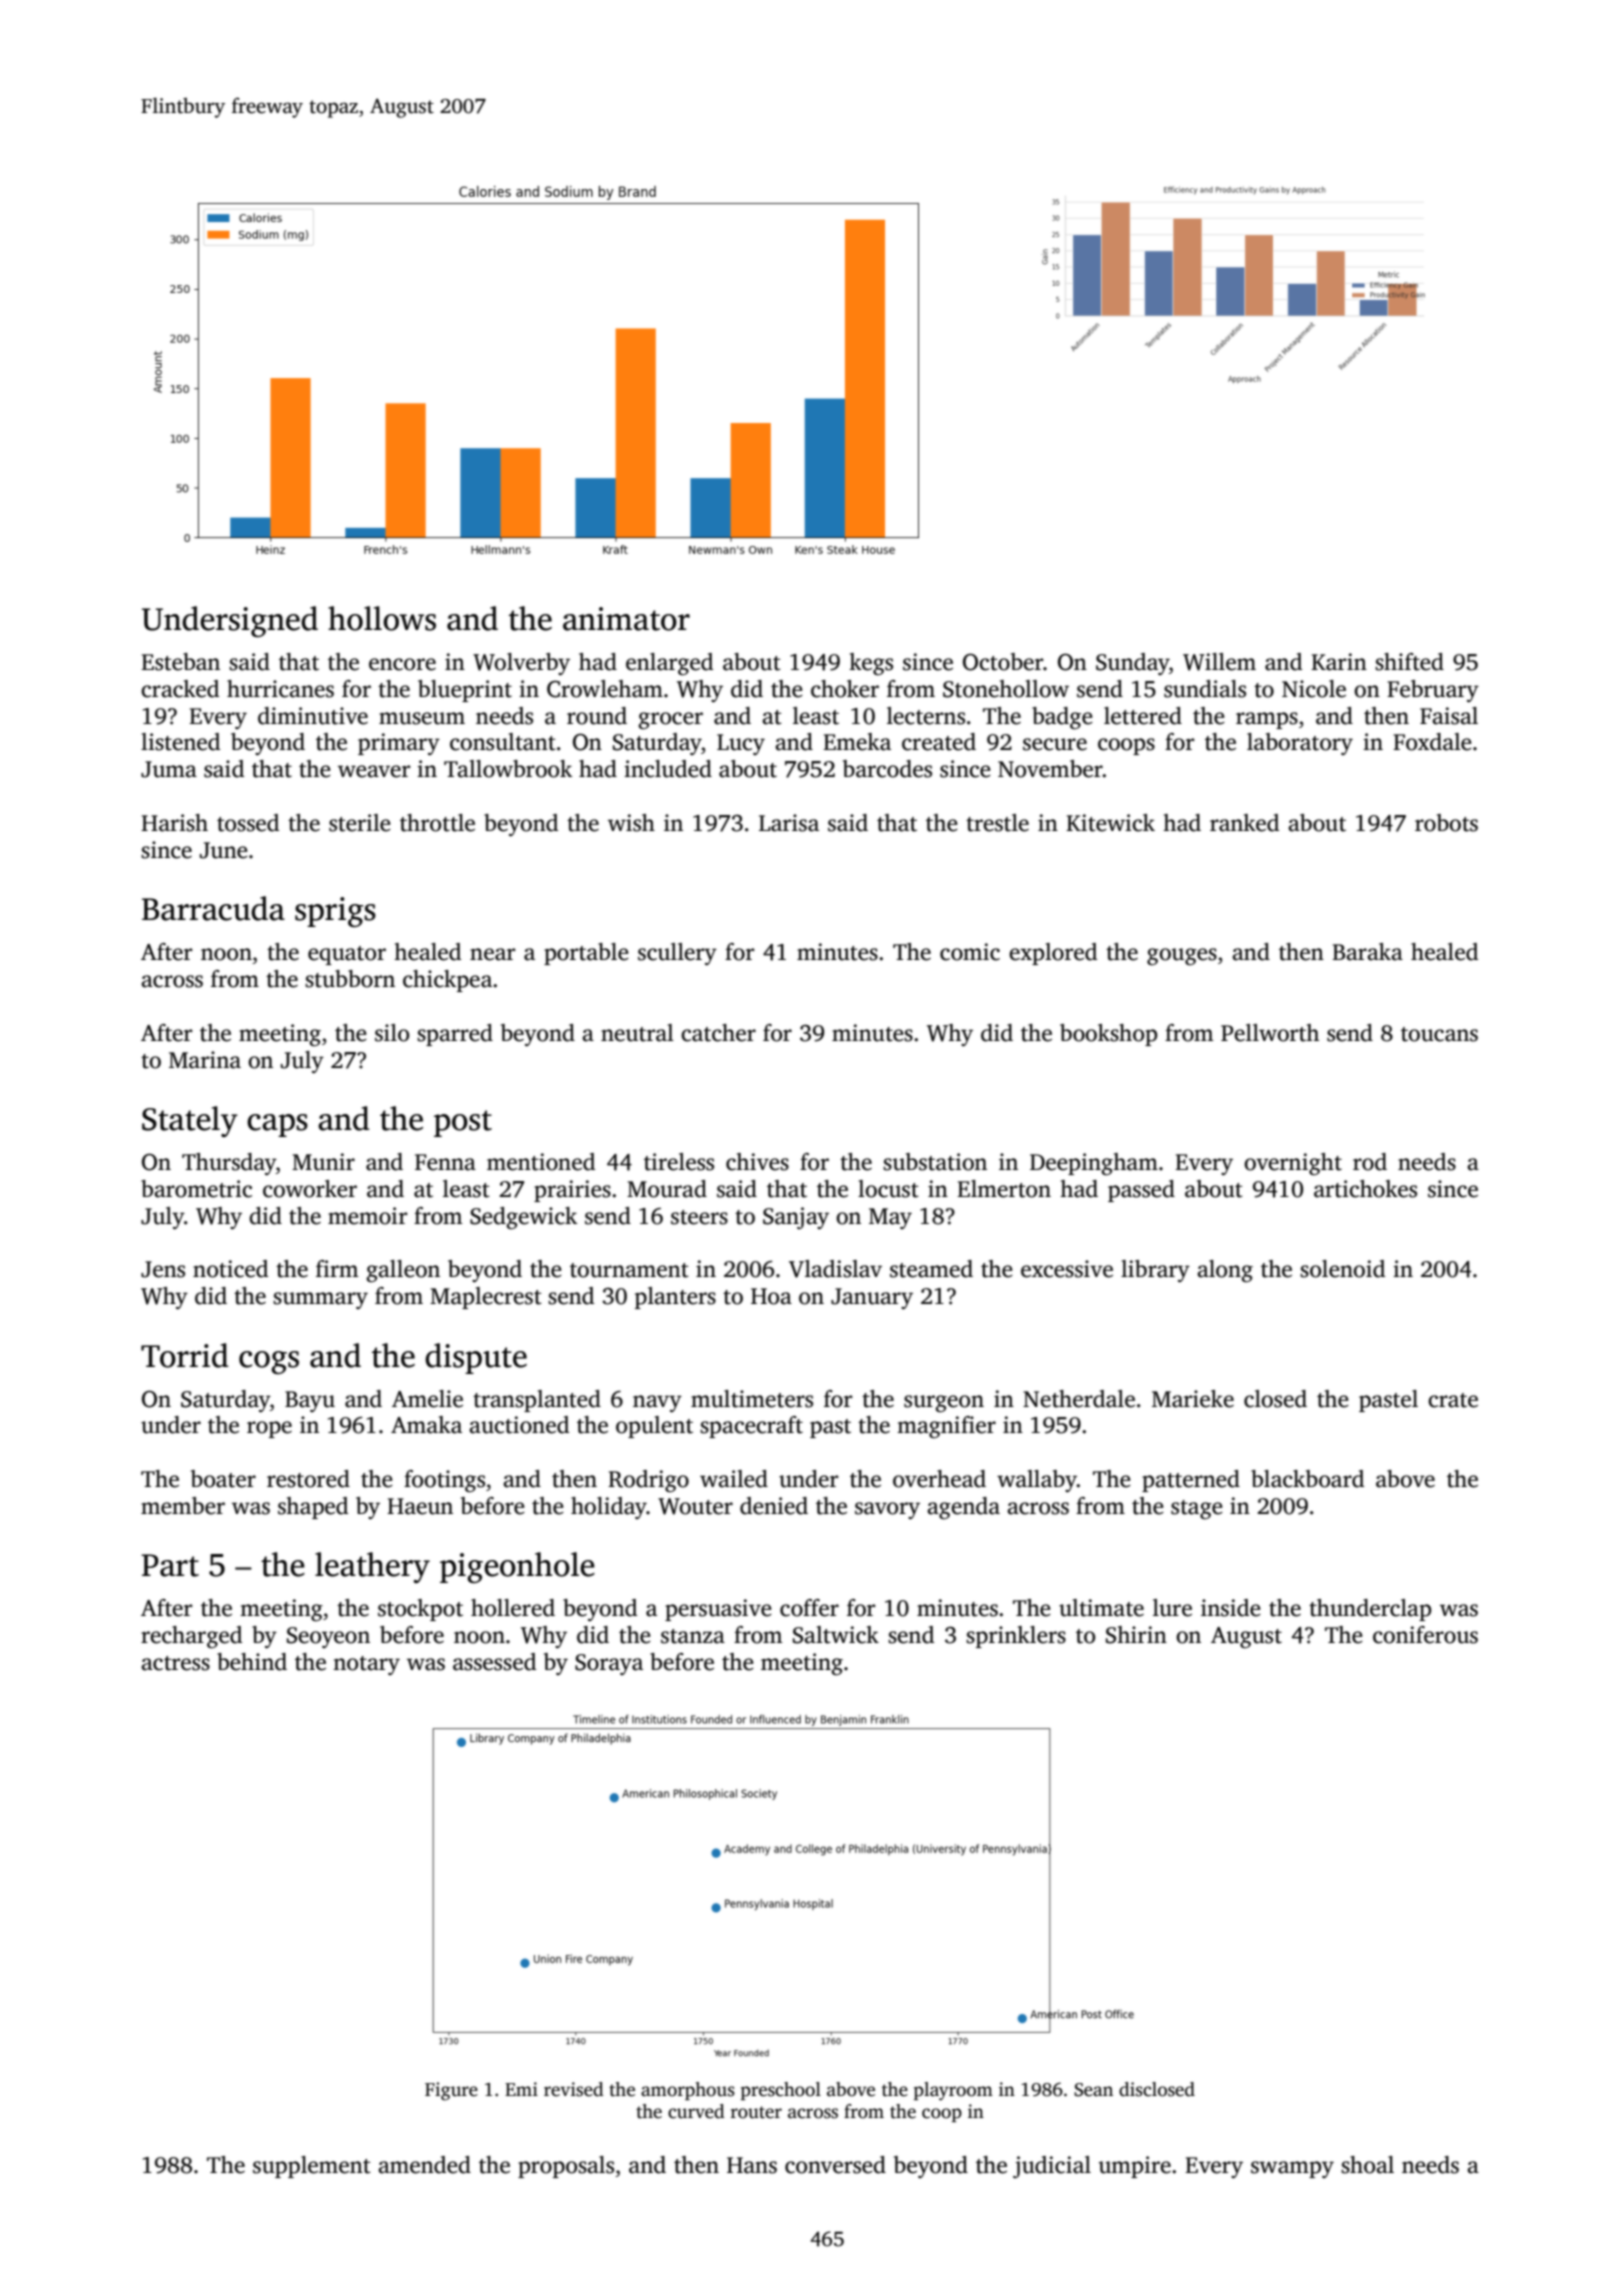  I want to click on crate, so click(1453, 1400).
